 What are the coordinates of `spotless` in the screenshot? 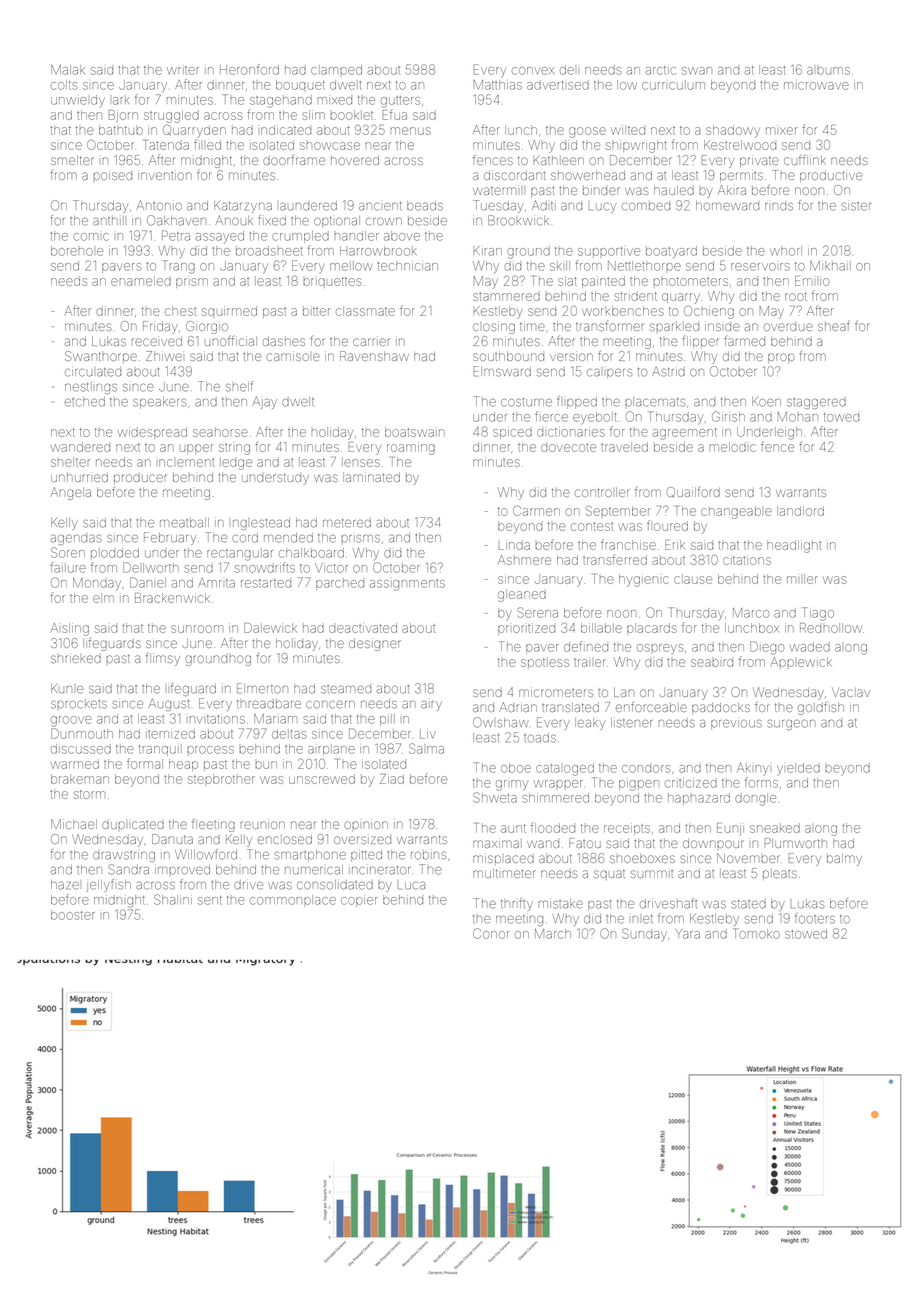 It's located at (545, 663).
